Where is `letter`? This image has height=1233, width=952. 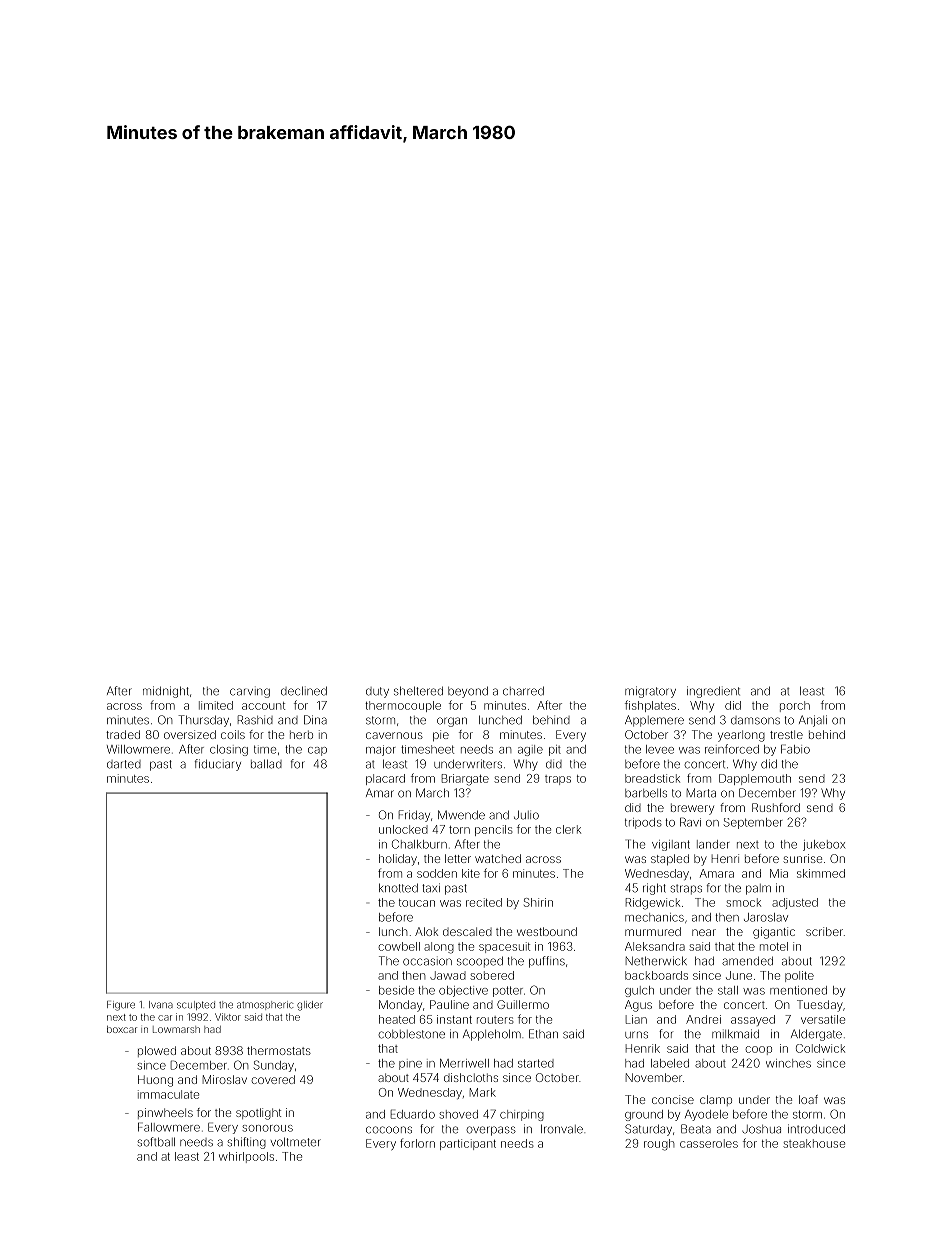
letter is located at coordinates (458, 858).
